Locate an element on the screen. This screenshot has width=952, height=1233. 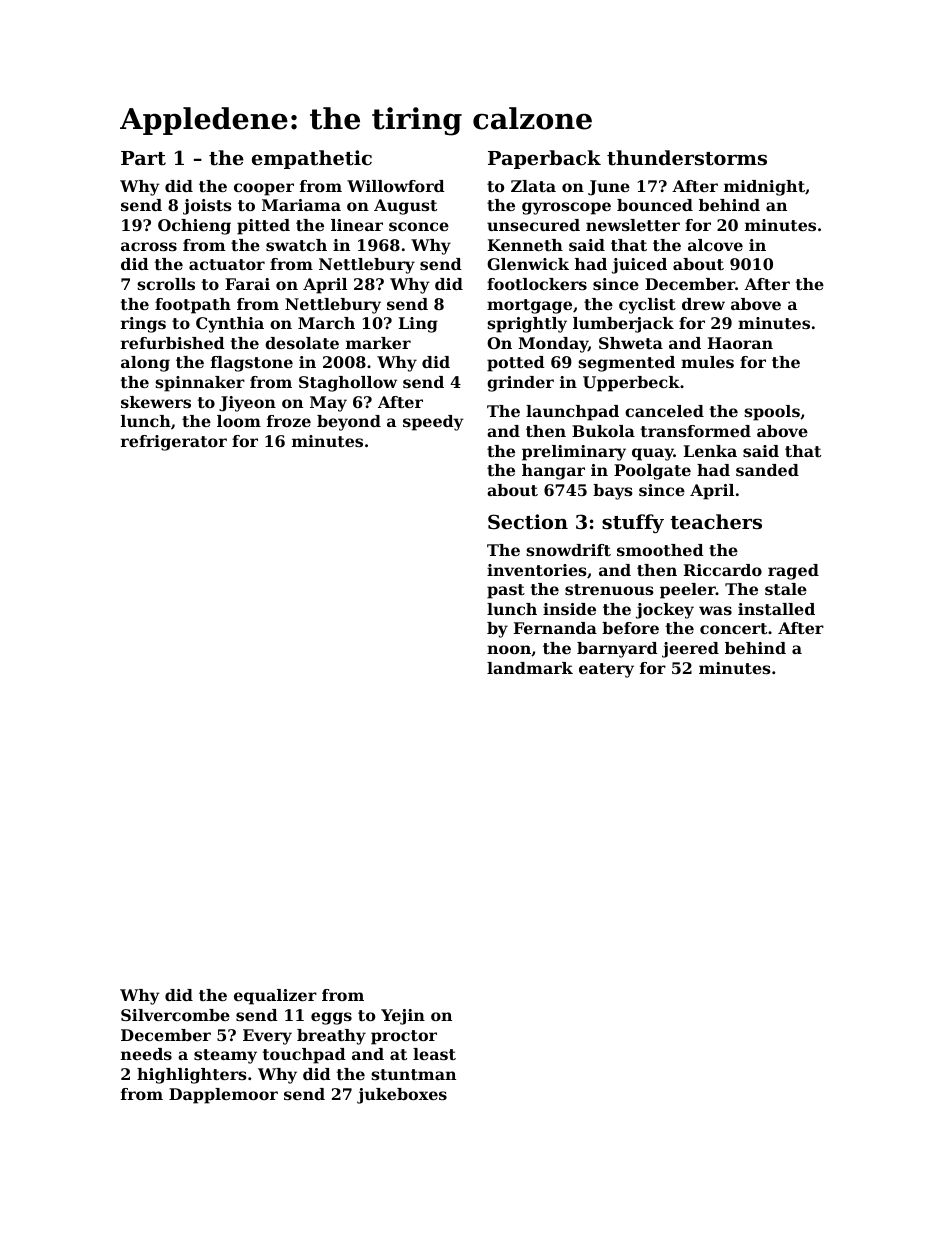
Silvercombe is located at coordinates (175, 1015).
